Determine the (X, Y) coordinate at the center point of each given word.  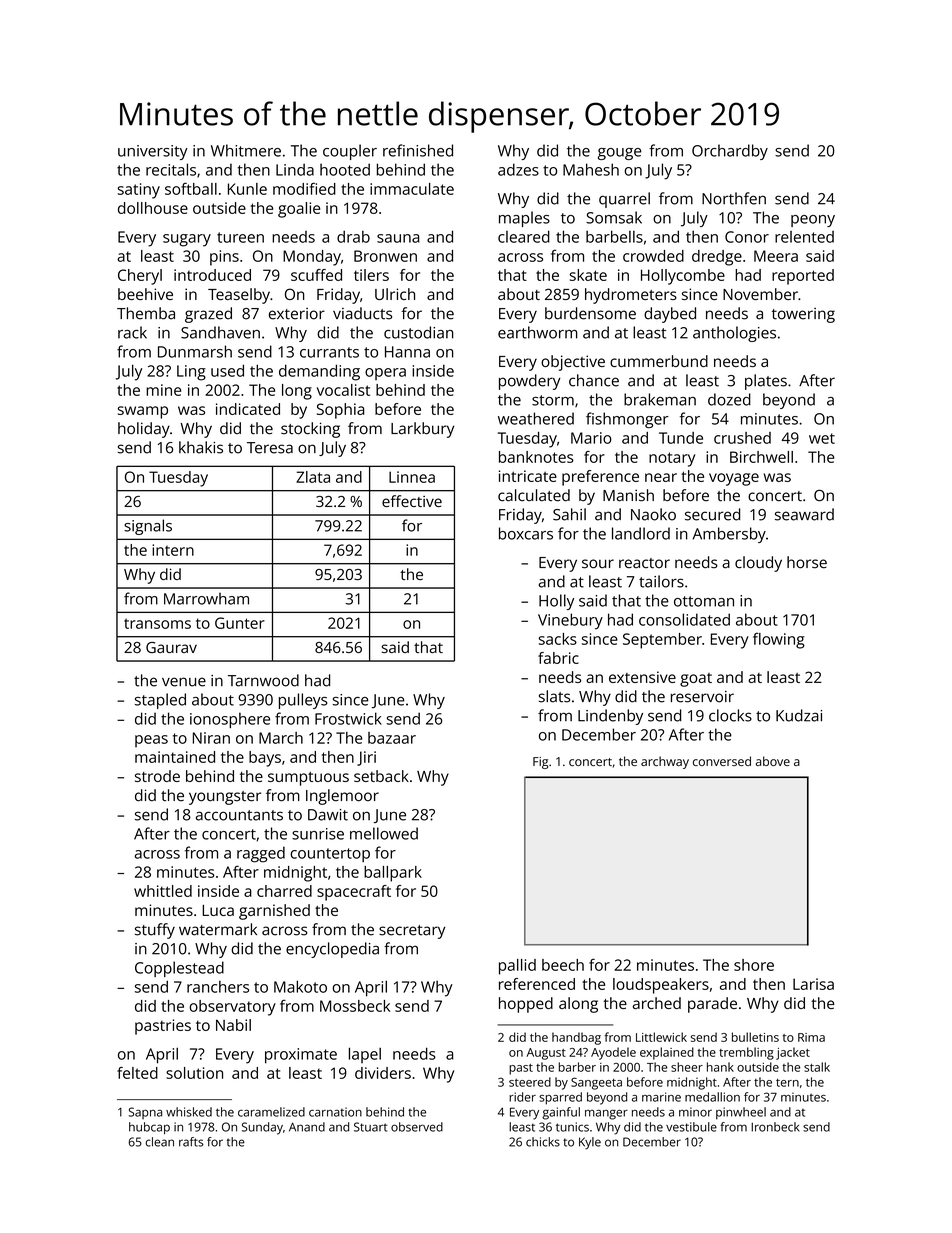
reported (803, 277)
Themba (146, 313)
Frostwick (348, 718)
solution (194, 1073)
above (773, 761)
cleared (524, 236)
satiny (139, 191)
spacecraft (354, 893)
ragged (261, 854)
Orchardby (730, 152)
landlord (641, 533)
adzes (518, 169)
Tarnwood (263, 680)
